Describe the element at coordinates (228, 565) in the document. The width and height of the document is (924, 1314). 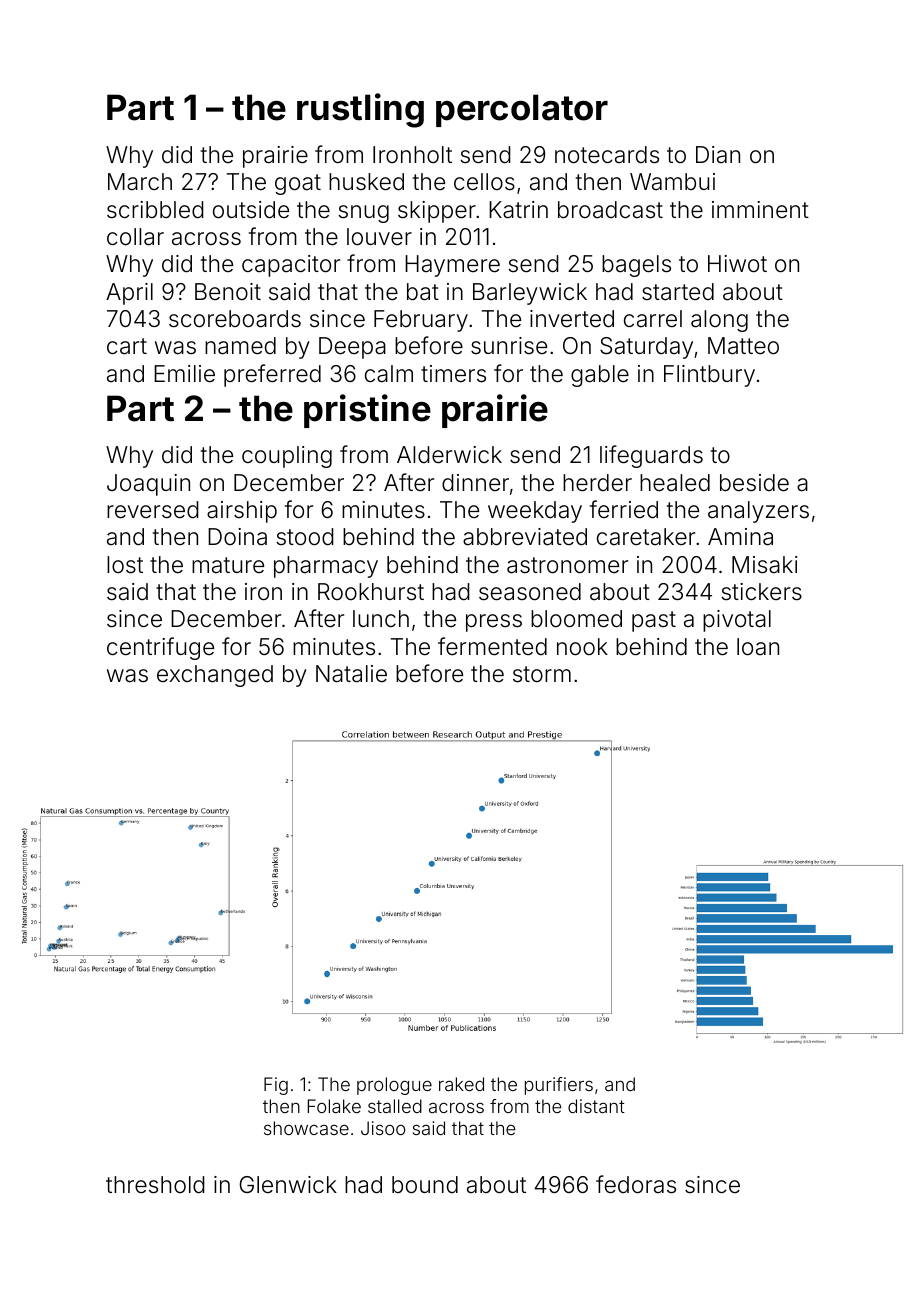
I see `mature` at that location.
